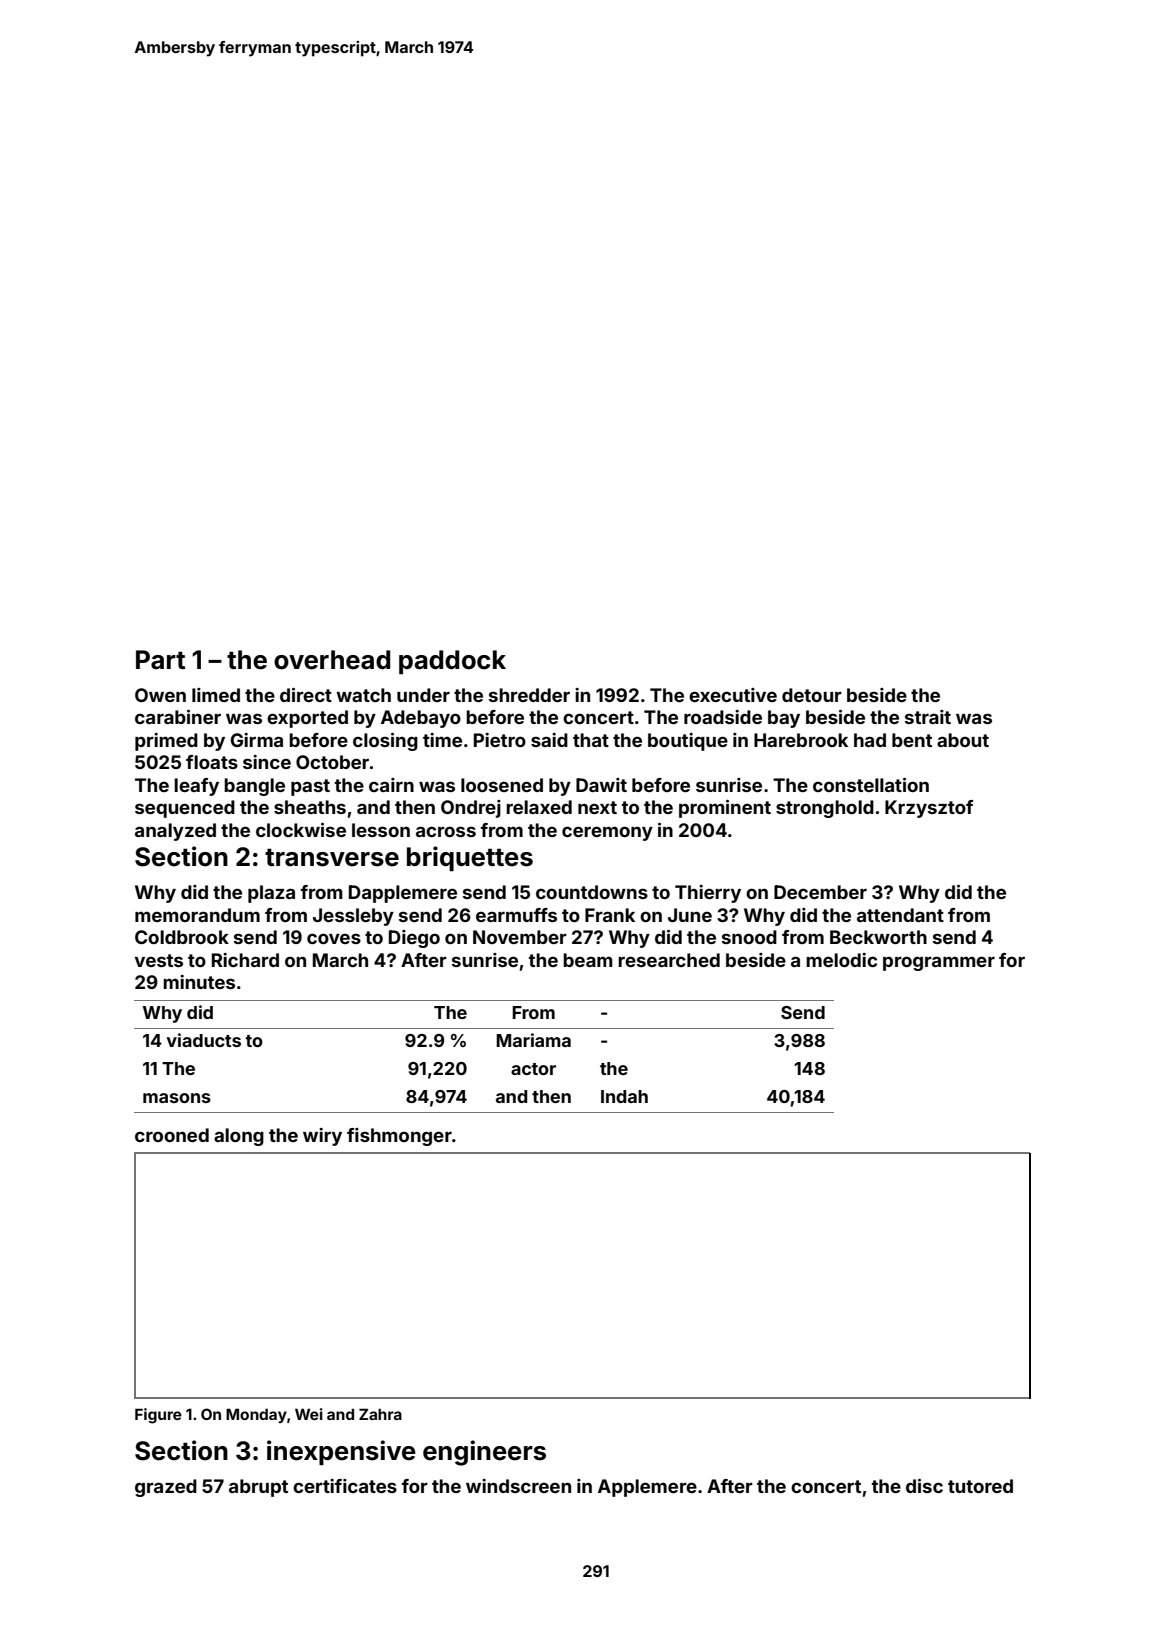  I want to click on certificates, so click(345, 1486).
